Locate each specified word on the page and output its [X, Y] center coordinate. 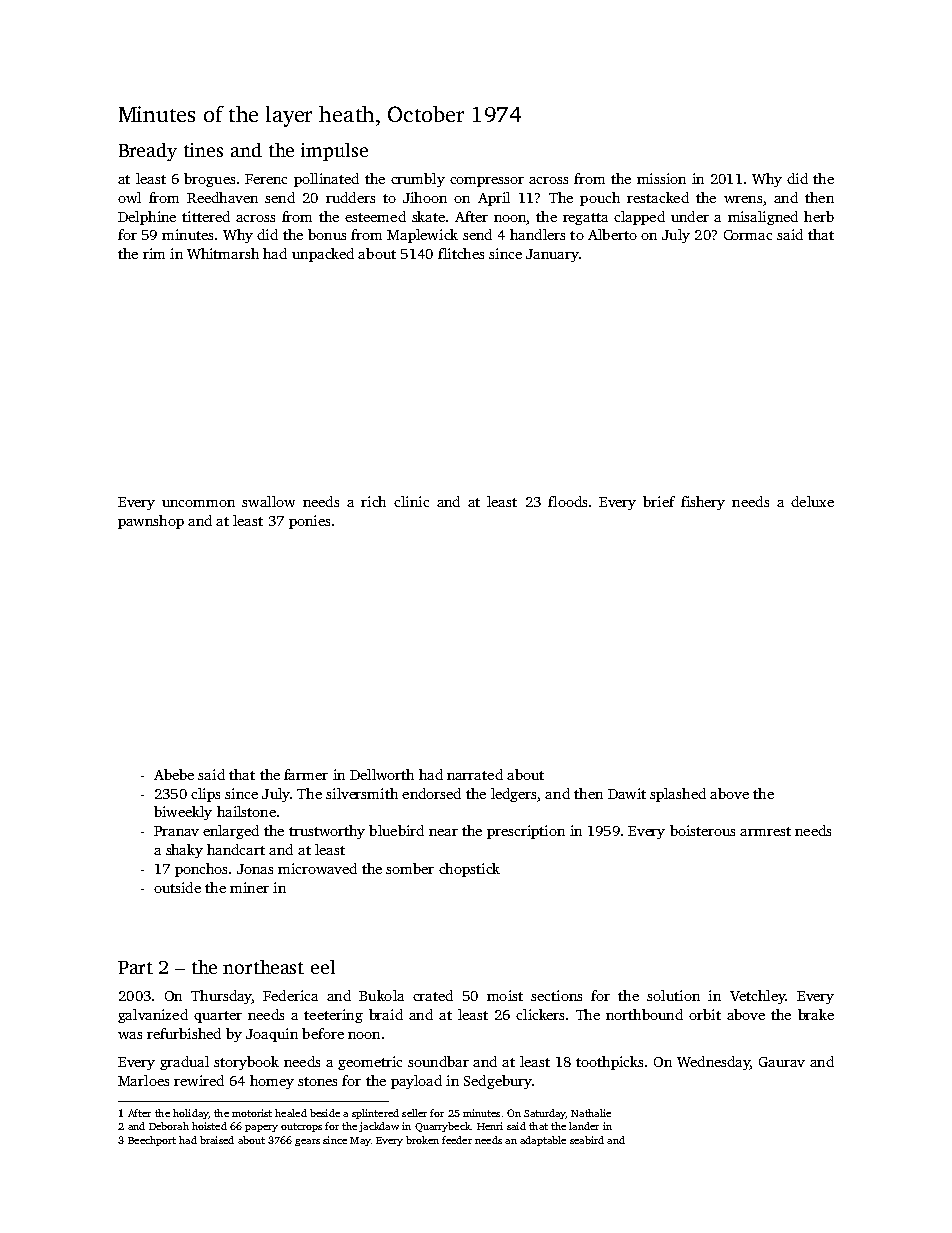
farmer [306, 774]
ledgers [513, 795]
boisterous [702, 830]
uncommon [198, 503]
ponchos [201, 870]
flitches [461, 253]
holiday [190, 1114]
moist [505, 995]
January [552, 255]
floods [567, 501]
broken [422, 1140]
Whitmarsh [223, 253]
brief [659, 501]
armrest [765, 831]
